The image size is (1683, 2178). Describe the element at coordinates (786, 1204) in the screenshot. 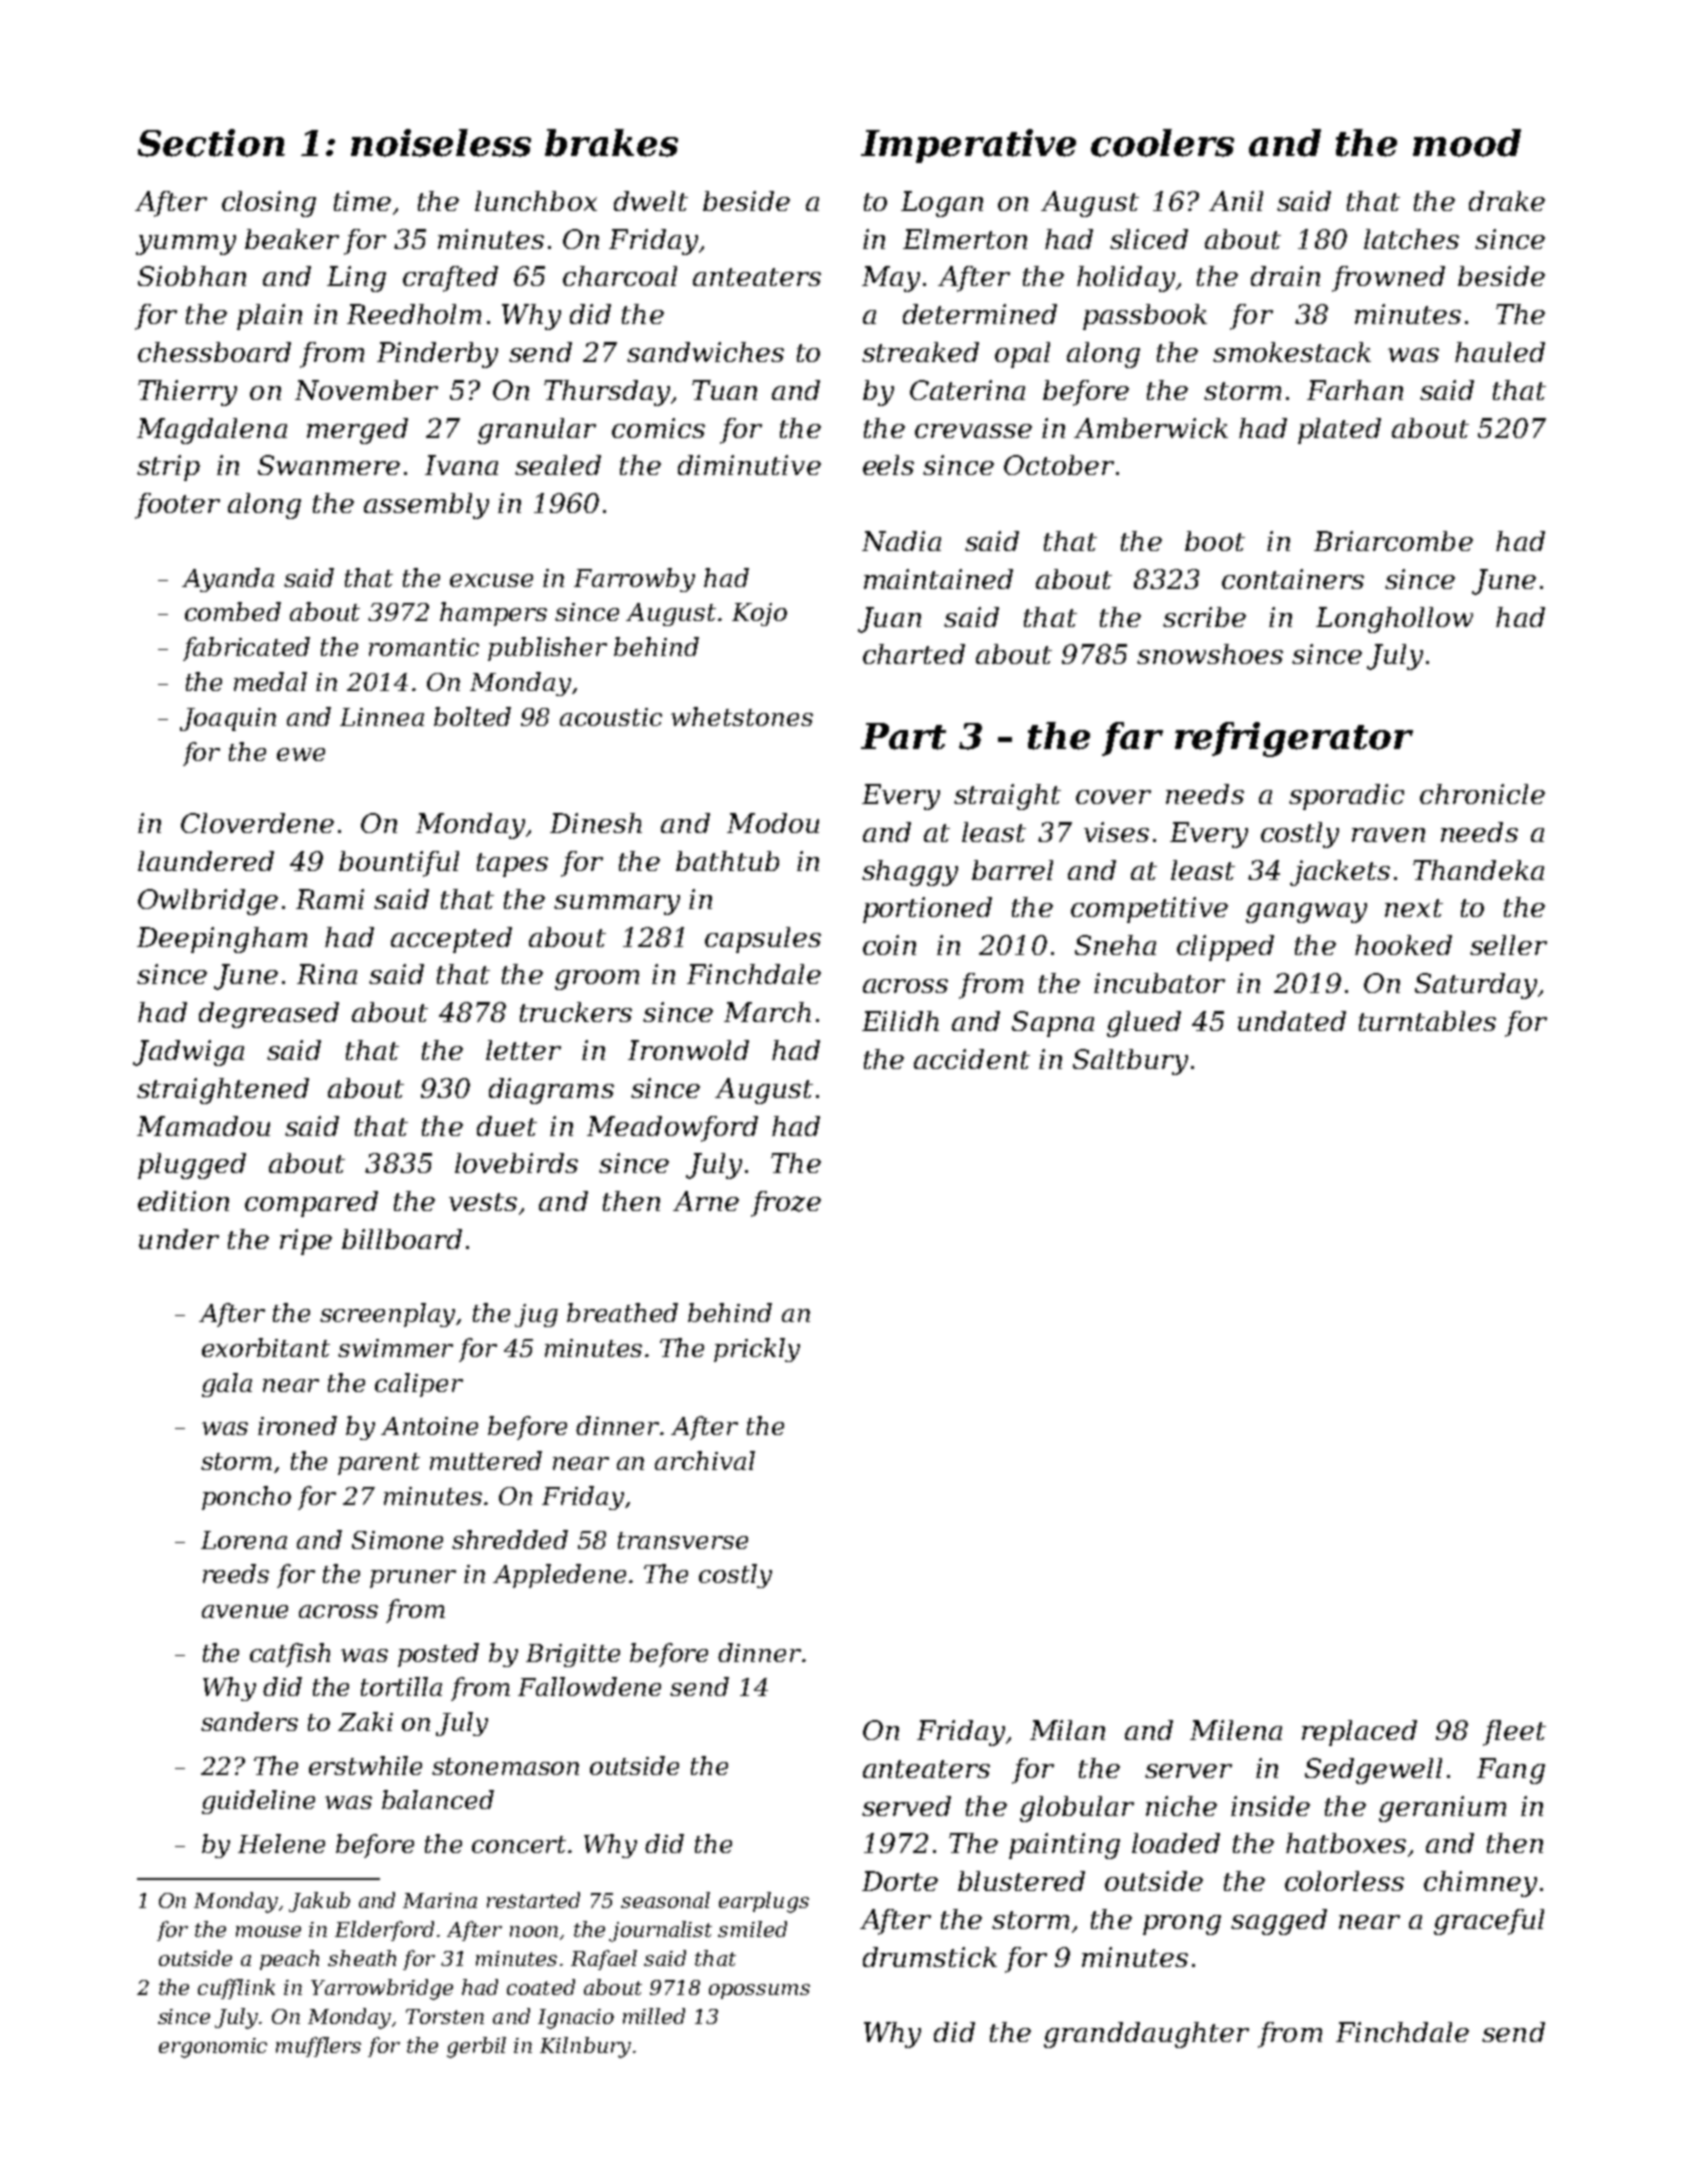

I see `froze` at that location.
